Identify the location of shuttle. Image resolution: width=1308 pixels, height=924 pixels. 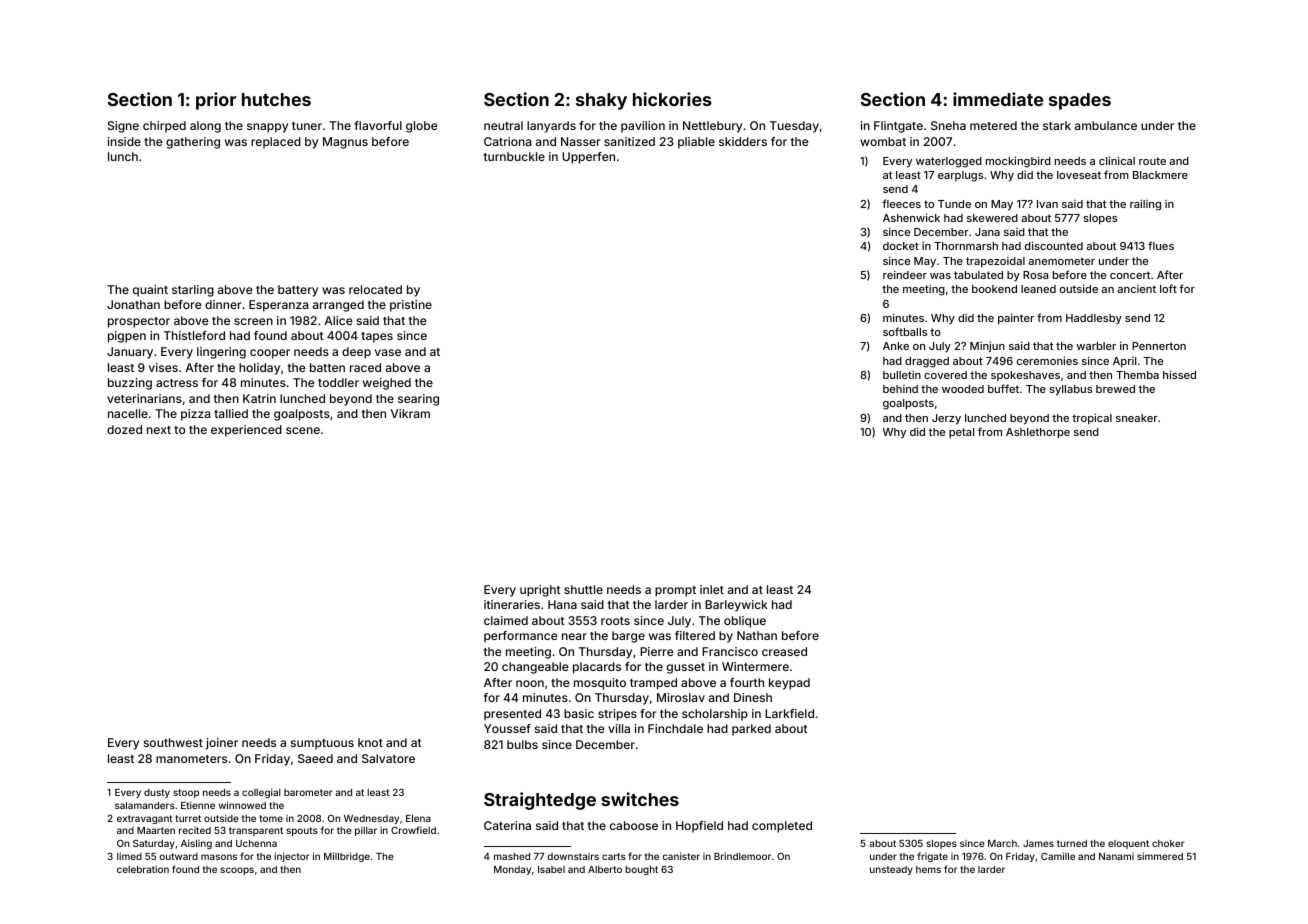
(583, 589).
